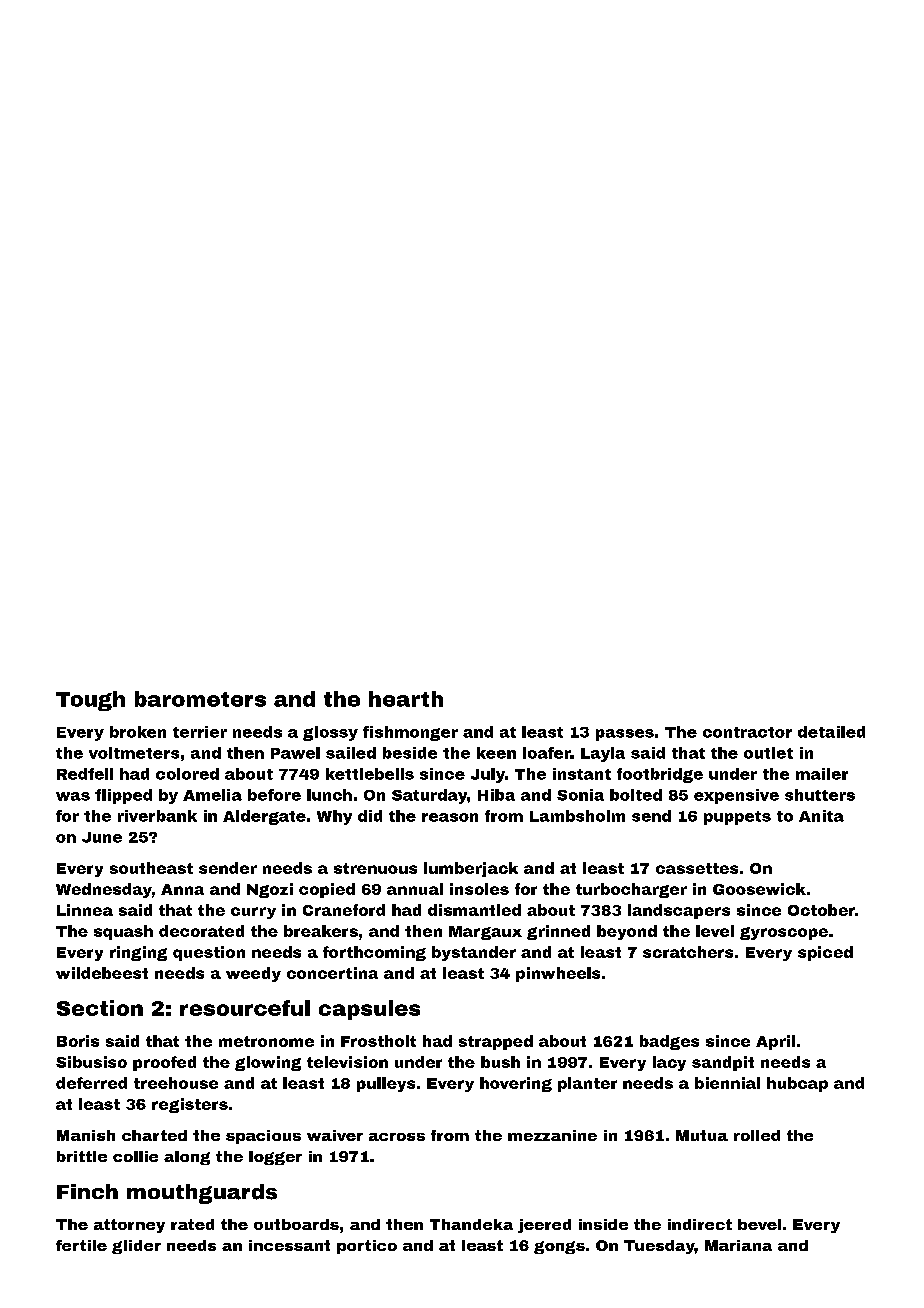  What do you see at coordinates (270, 890) in the screenshot?
I see `Ngozi` at bounding box center [270, 890].
